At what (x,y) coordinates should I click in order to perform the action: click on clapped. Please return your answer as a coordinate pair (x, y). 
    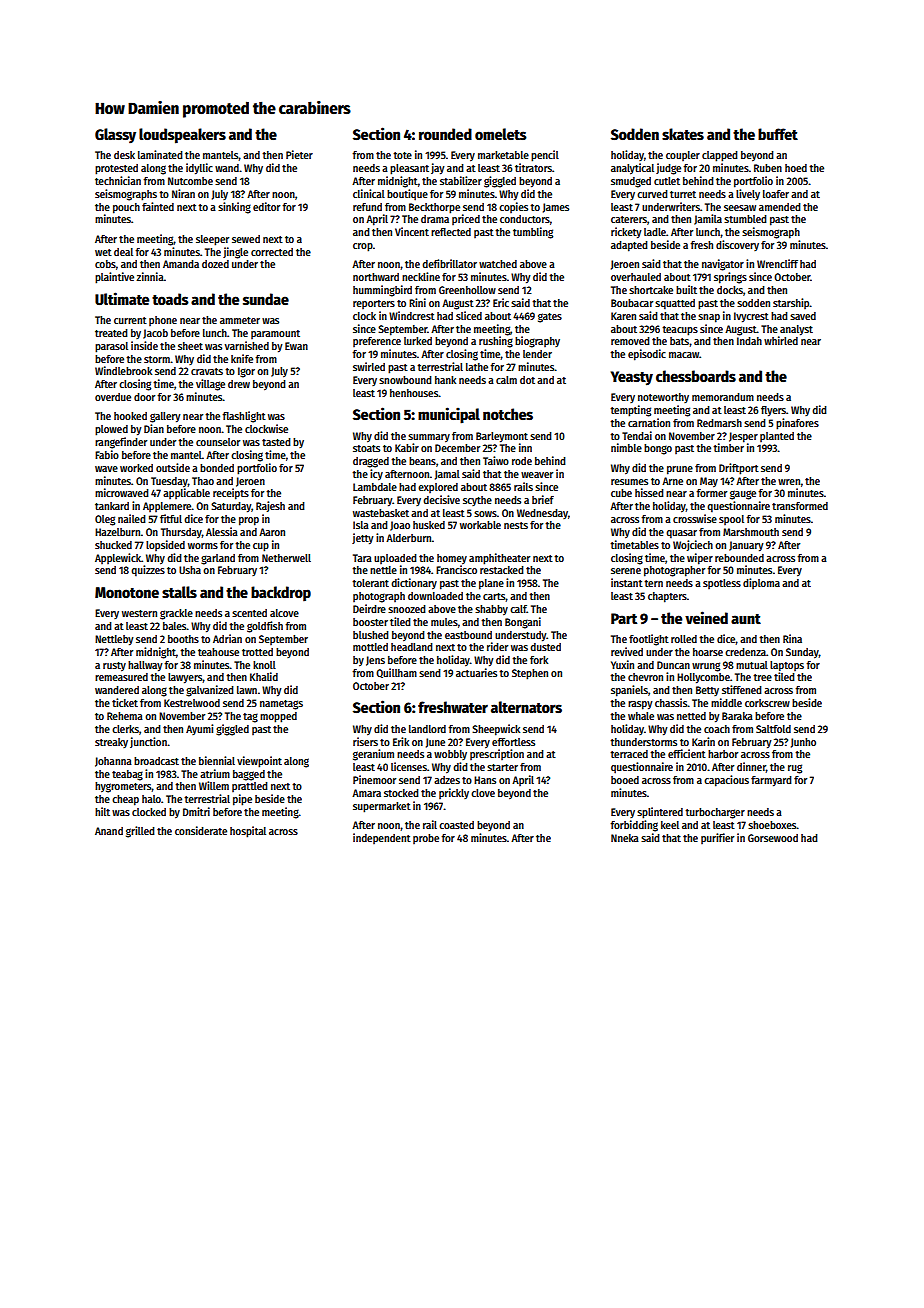
    Looking at the image, I should click on (720, 156).
